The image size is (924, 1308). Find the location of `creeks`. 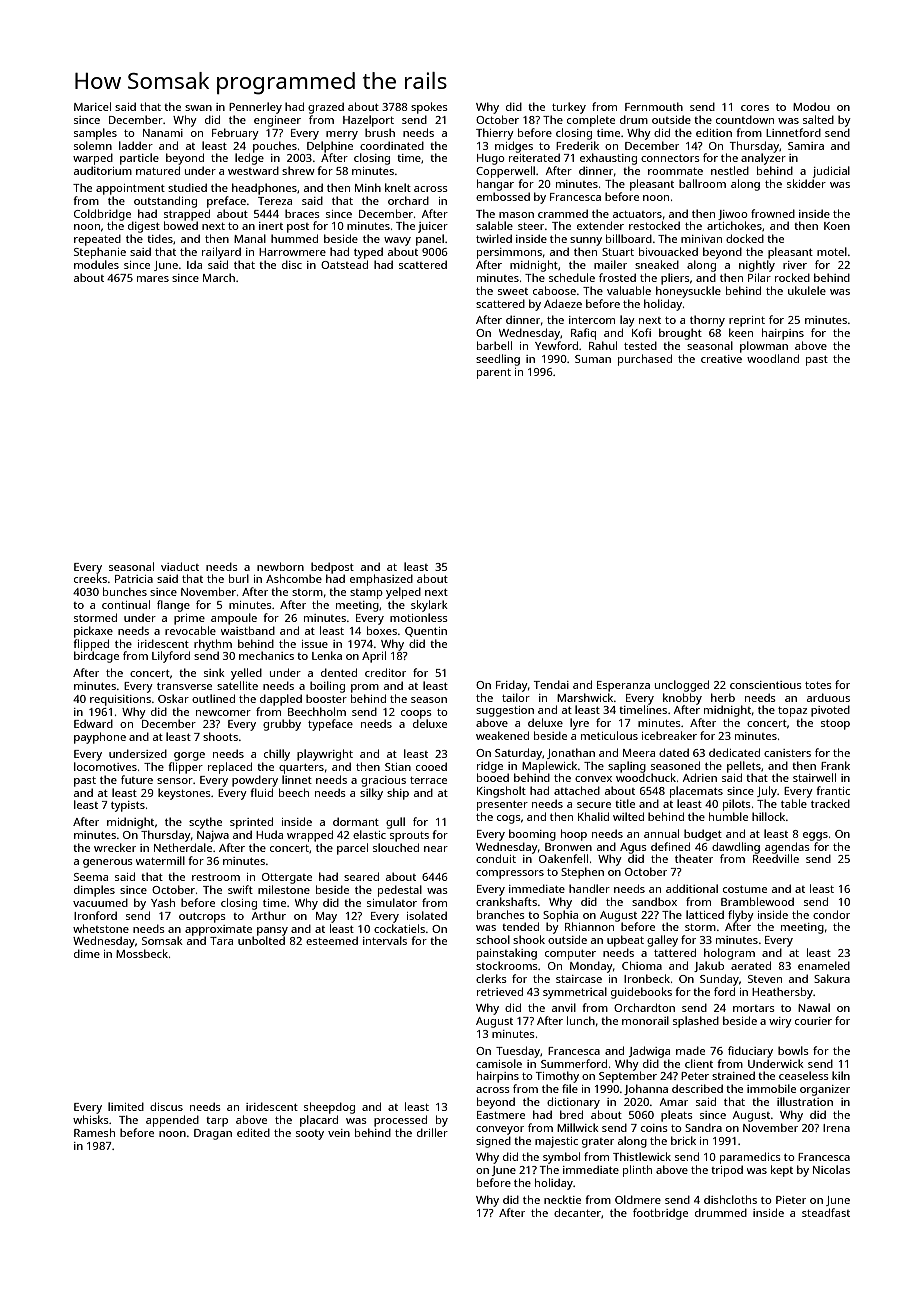

creeks is located at coordinates (90, 578).
